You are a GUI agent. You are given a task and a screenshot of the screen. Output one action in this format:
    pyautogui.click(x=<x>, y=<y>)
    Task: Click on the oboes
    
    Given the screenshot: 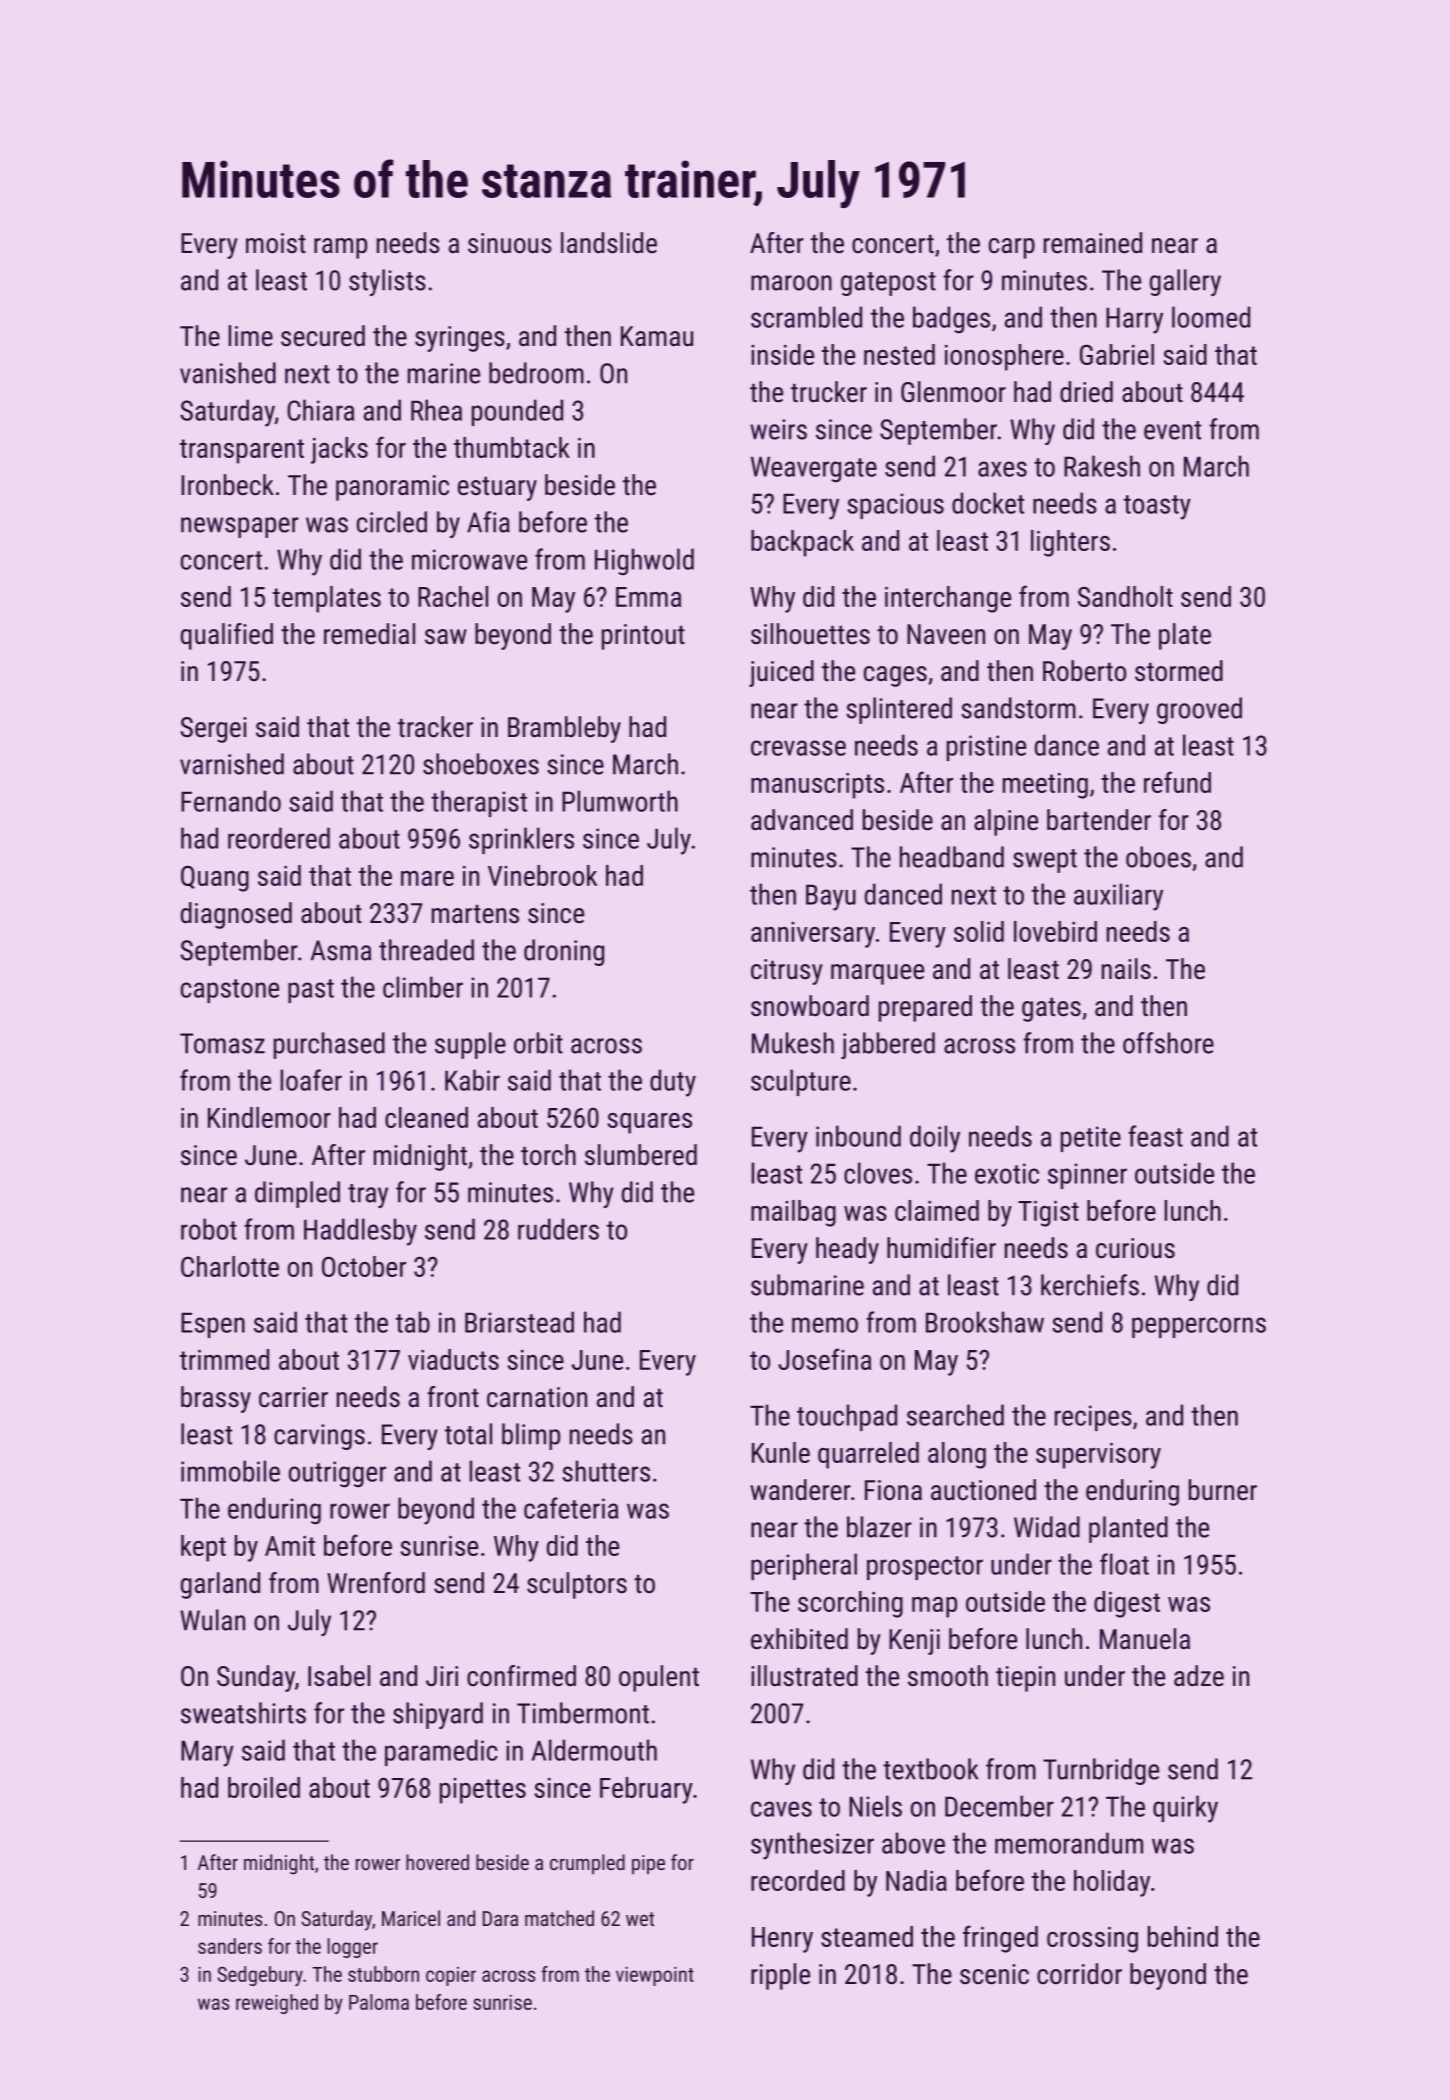 What is the action you would take?
    pyautogui.click(x=1158, y=857)
